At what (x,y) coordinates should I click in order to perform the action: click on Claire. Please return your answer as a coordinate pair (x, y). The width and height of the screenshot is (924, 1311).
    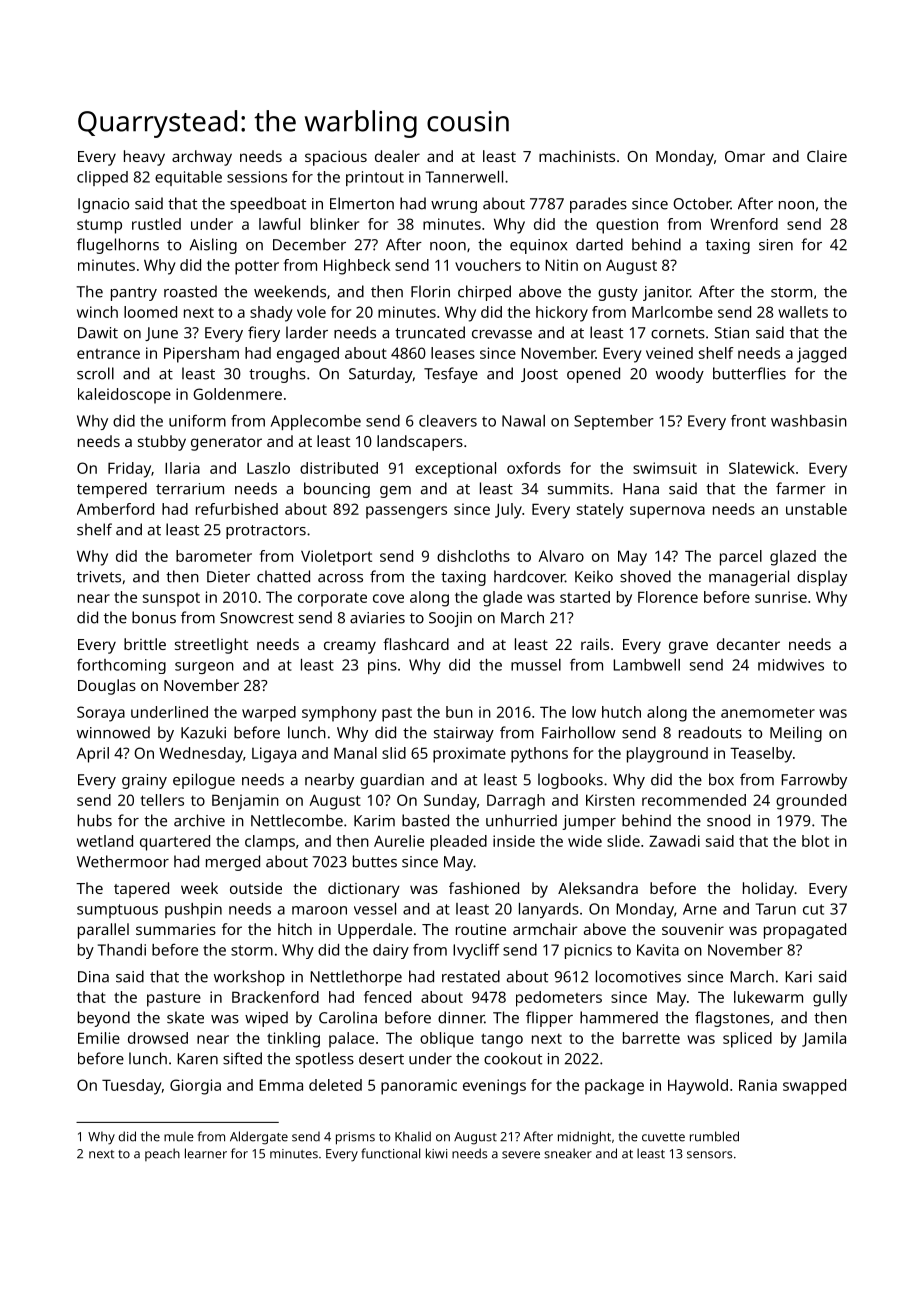
    Looking at the image, I should click on (827, 156).
